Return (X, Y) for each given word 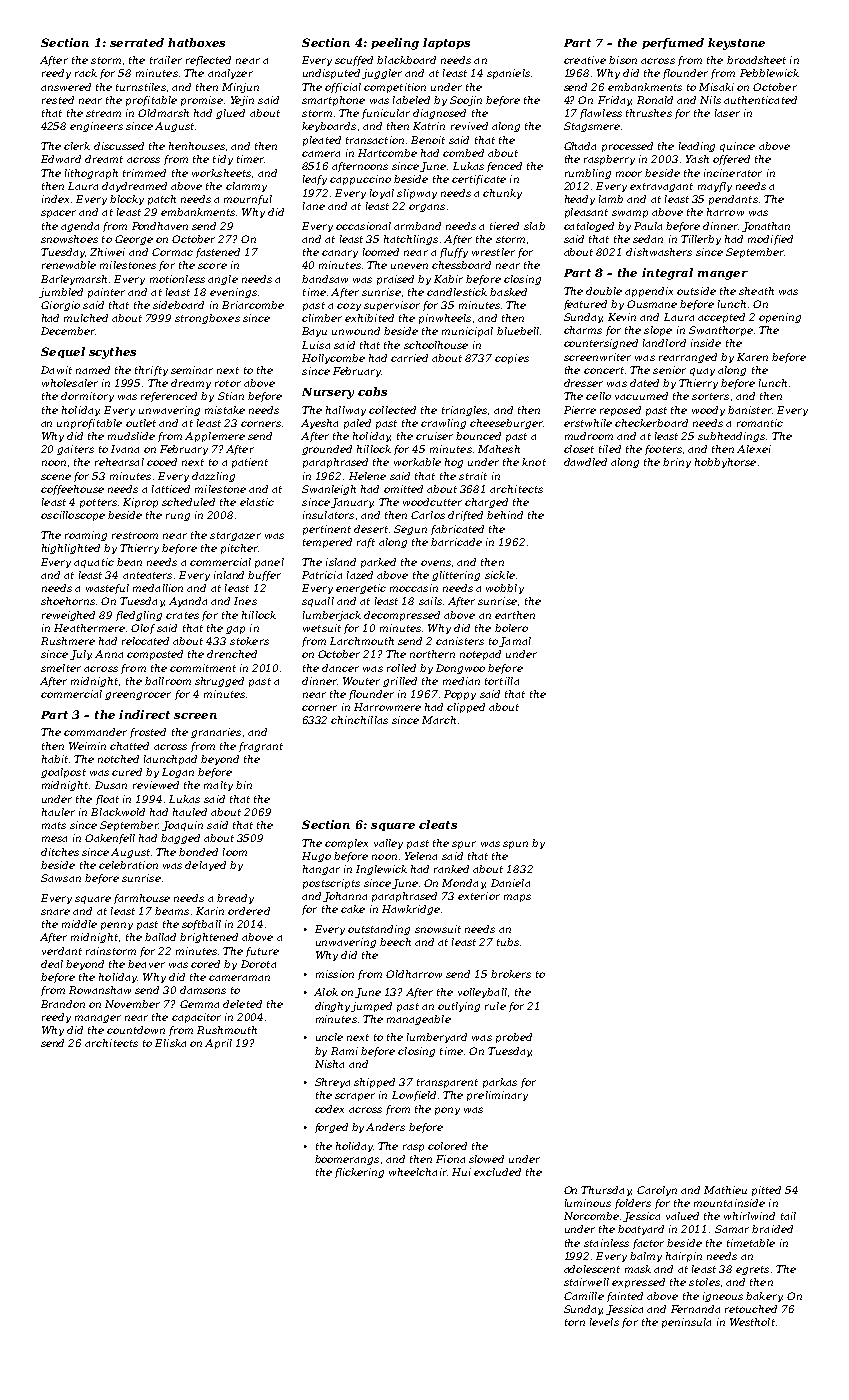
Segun (410, 530)
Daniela (510, 883)
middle (79, 924)
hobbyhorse (725, 463)
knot (534, 462)
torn (575, 1322)
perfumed (673, 43)
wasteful (107, 589)
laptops (446, 43)
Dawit (56, 370)
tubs (508, 942)
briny (677, 463)
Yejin (242, 101)
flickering (359, 1173)
